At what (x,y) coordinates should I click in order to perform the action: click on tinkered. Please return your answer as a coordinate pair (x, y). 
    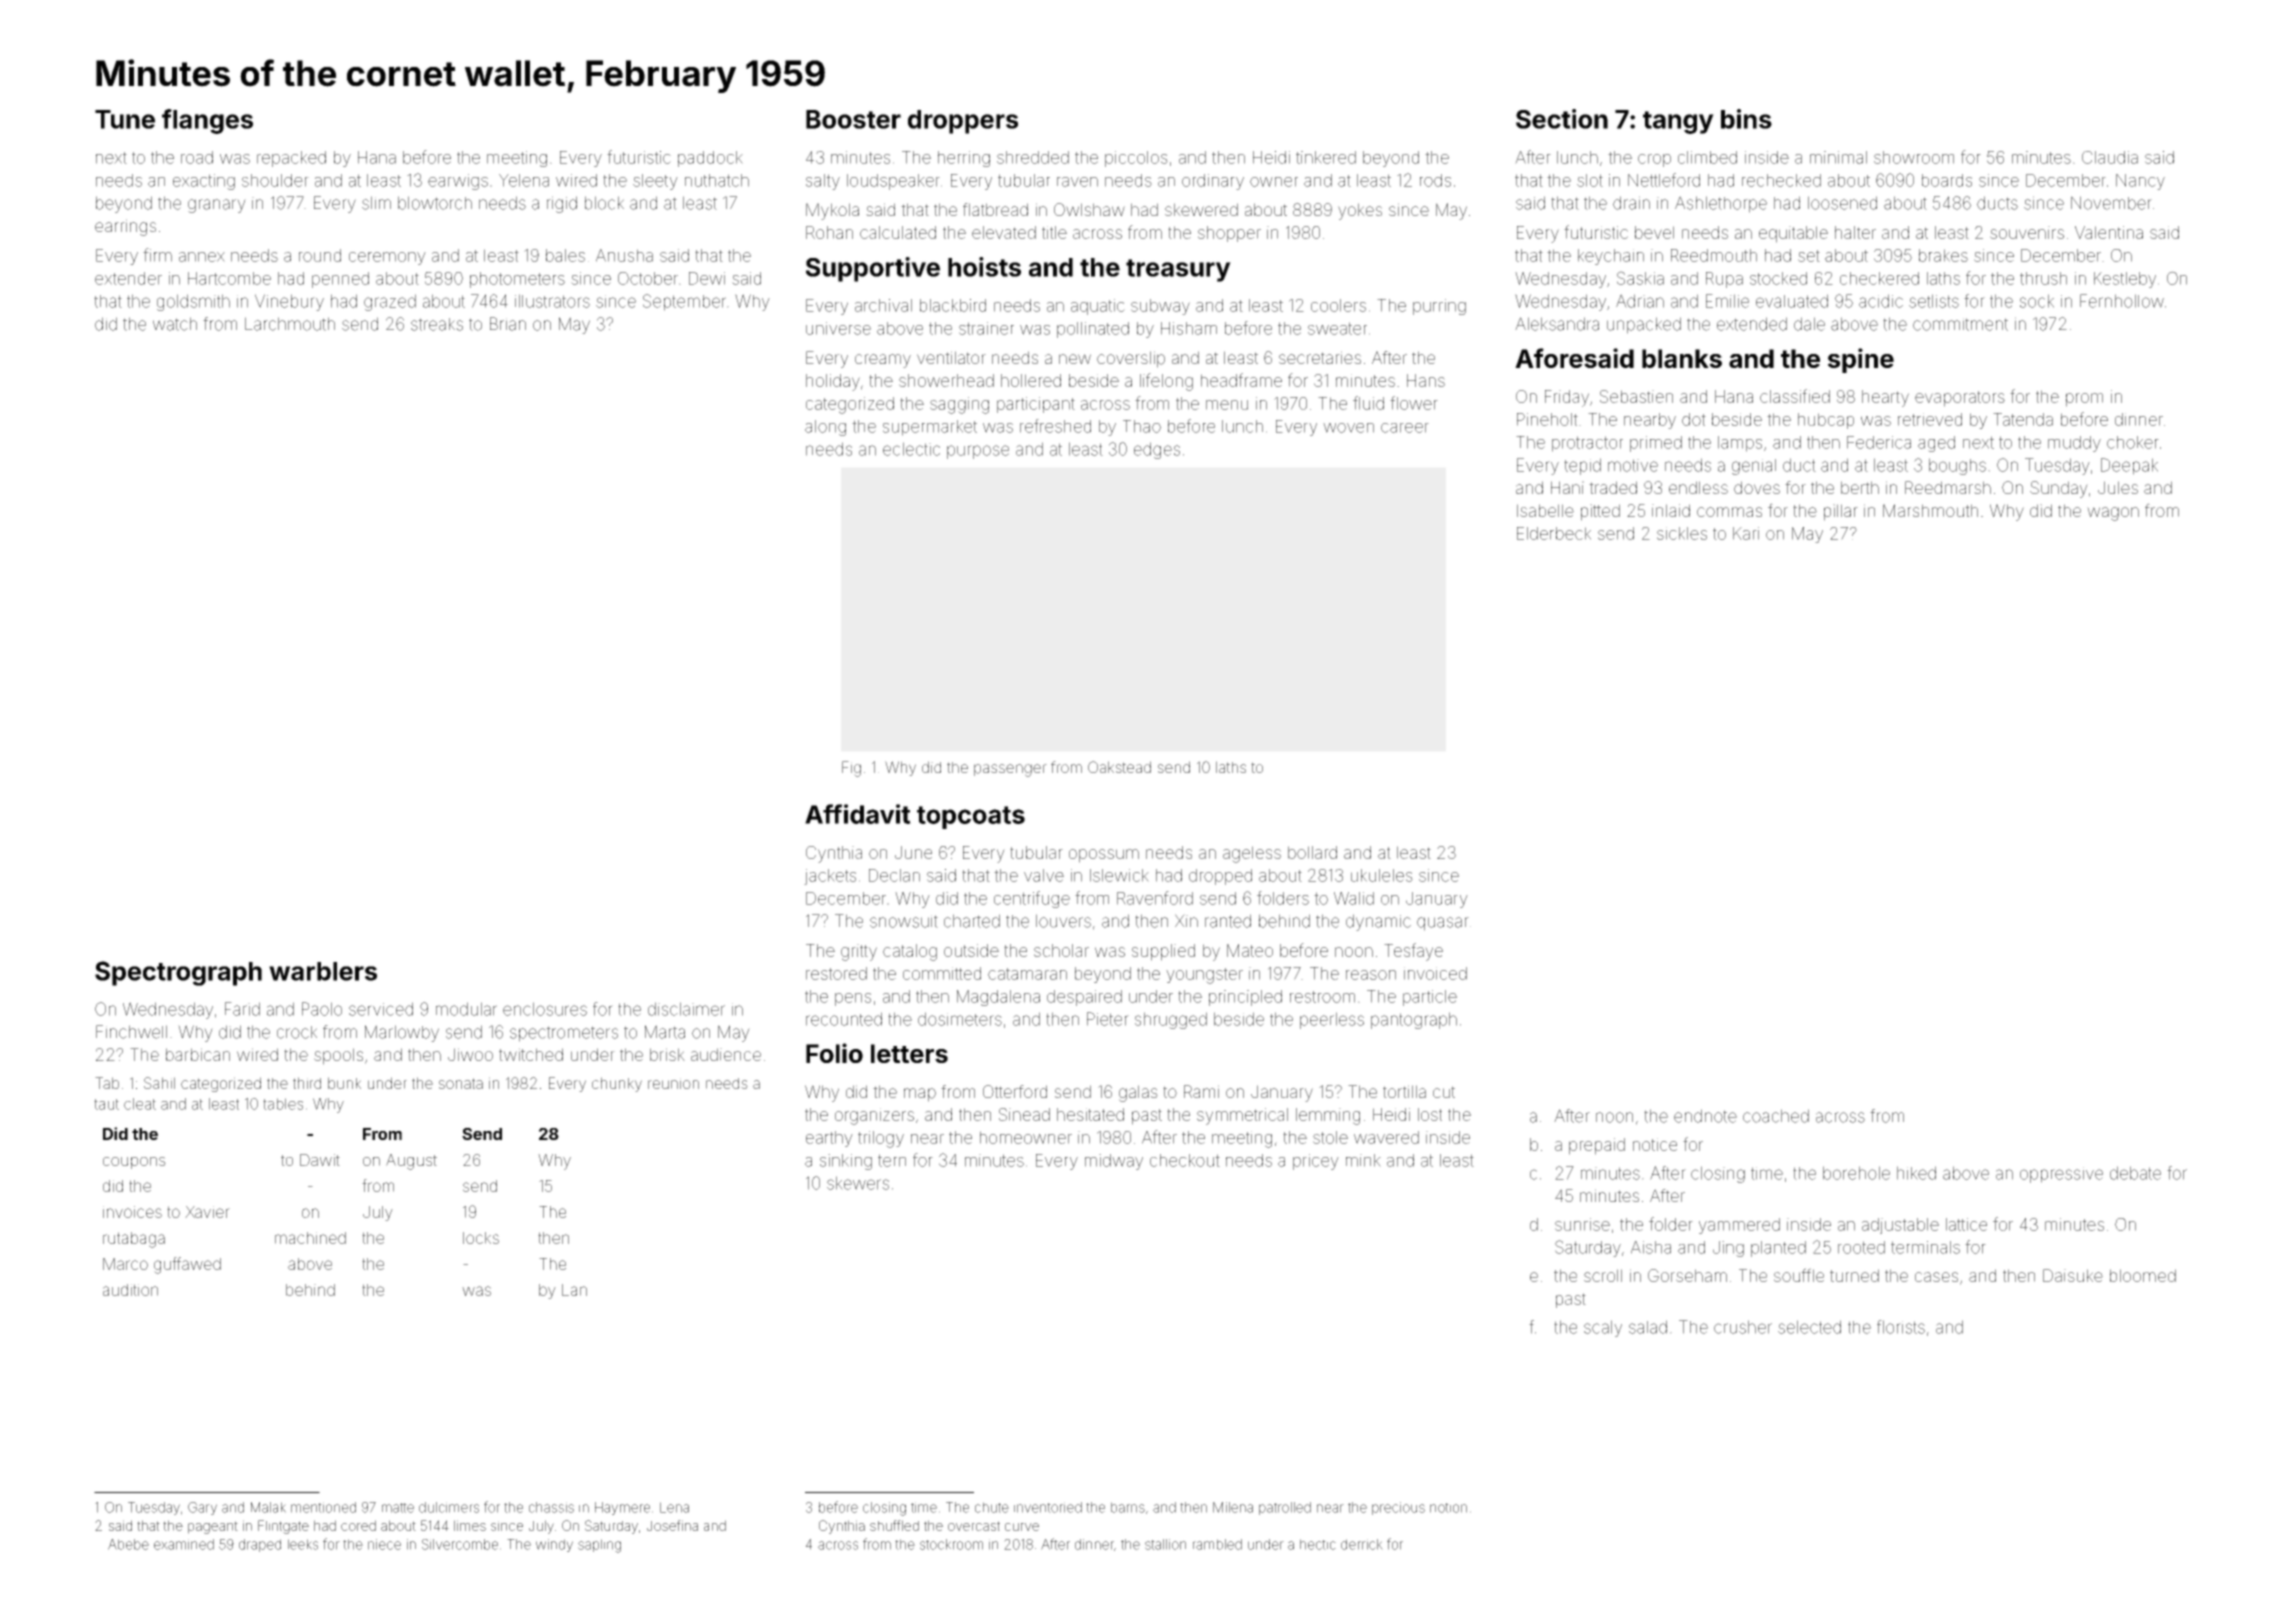
    Looking at the image, I should click on (1326, 157).
